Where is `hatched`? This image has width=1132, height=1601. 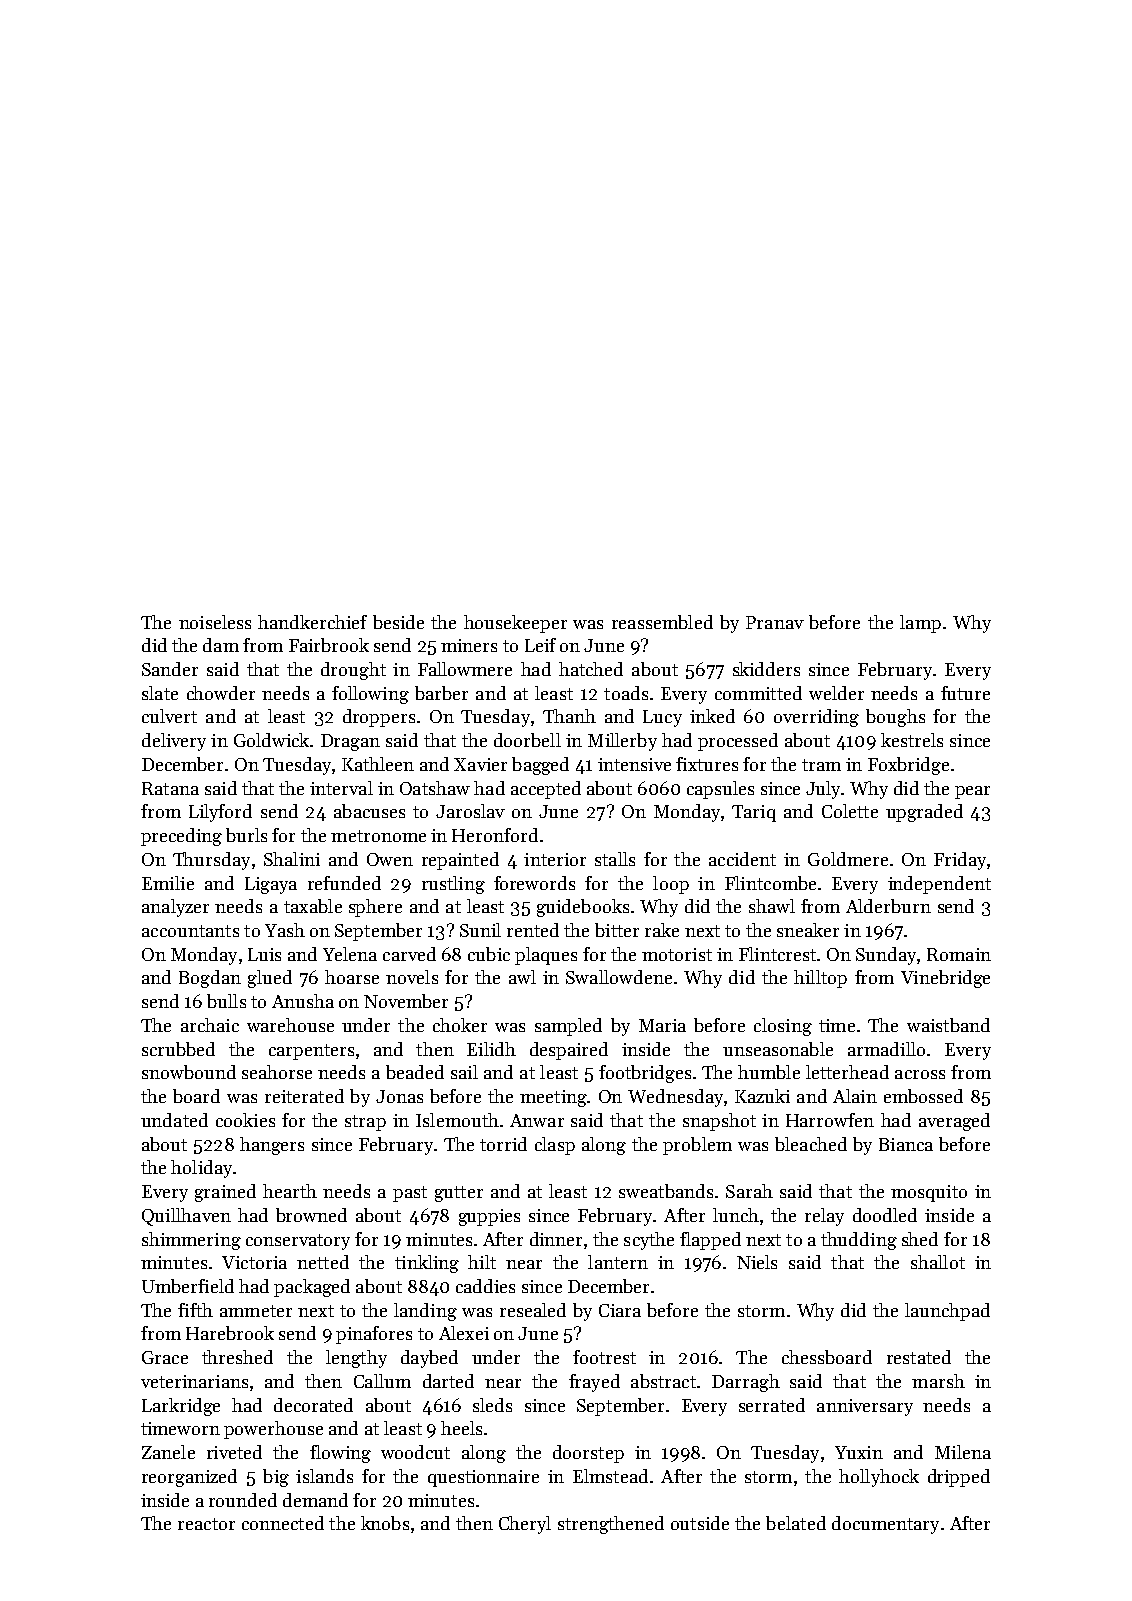 hatched is located at coordinates (591, 669).
